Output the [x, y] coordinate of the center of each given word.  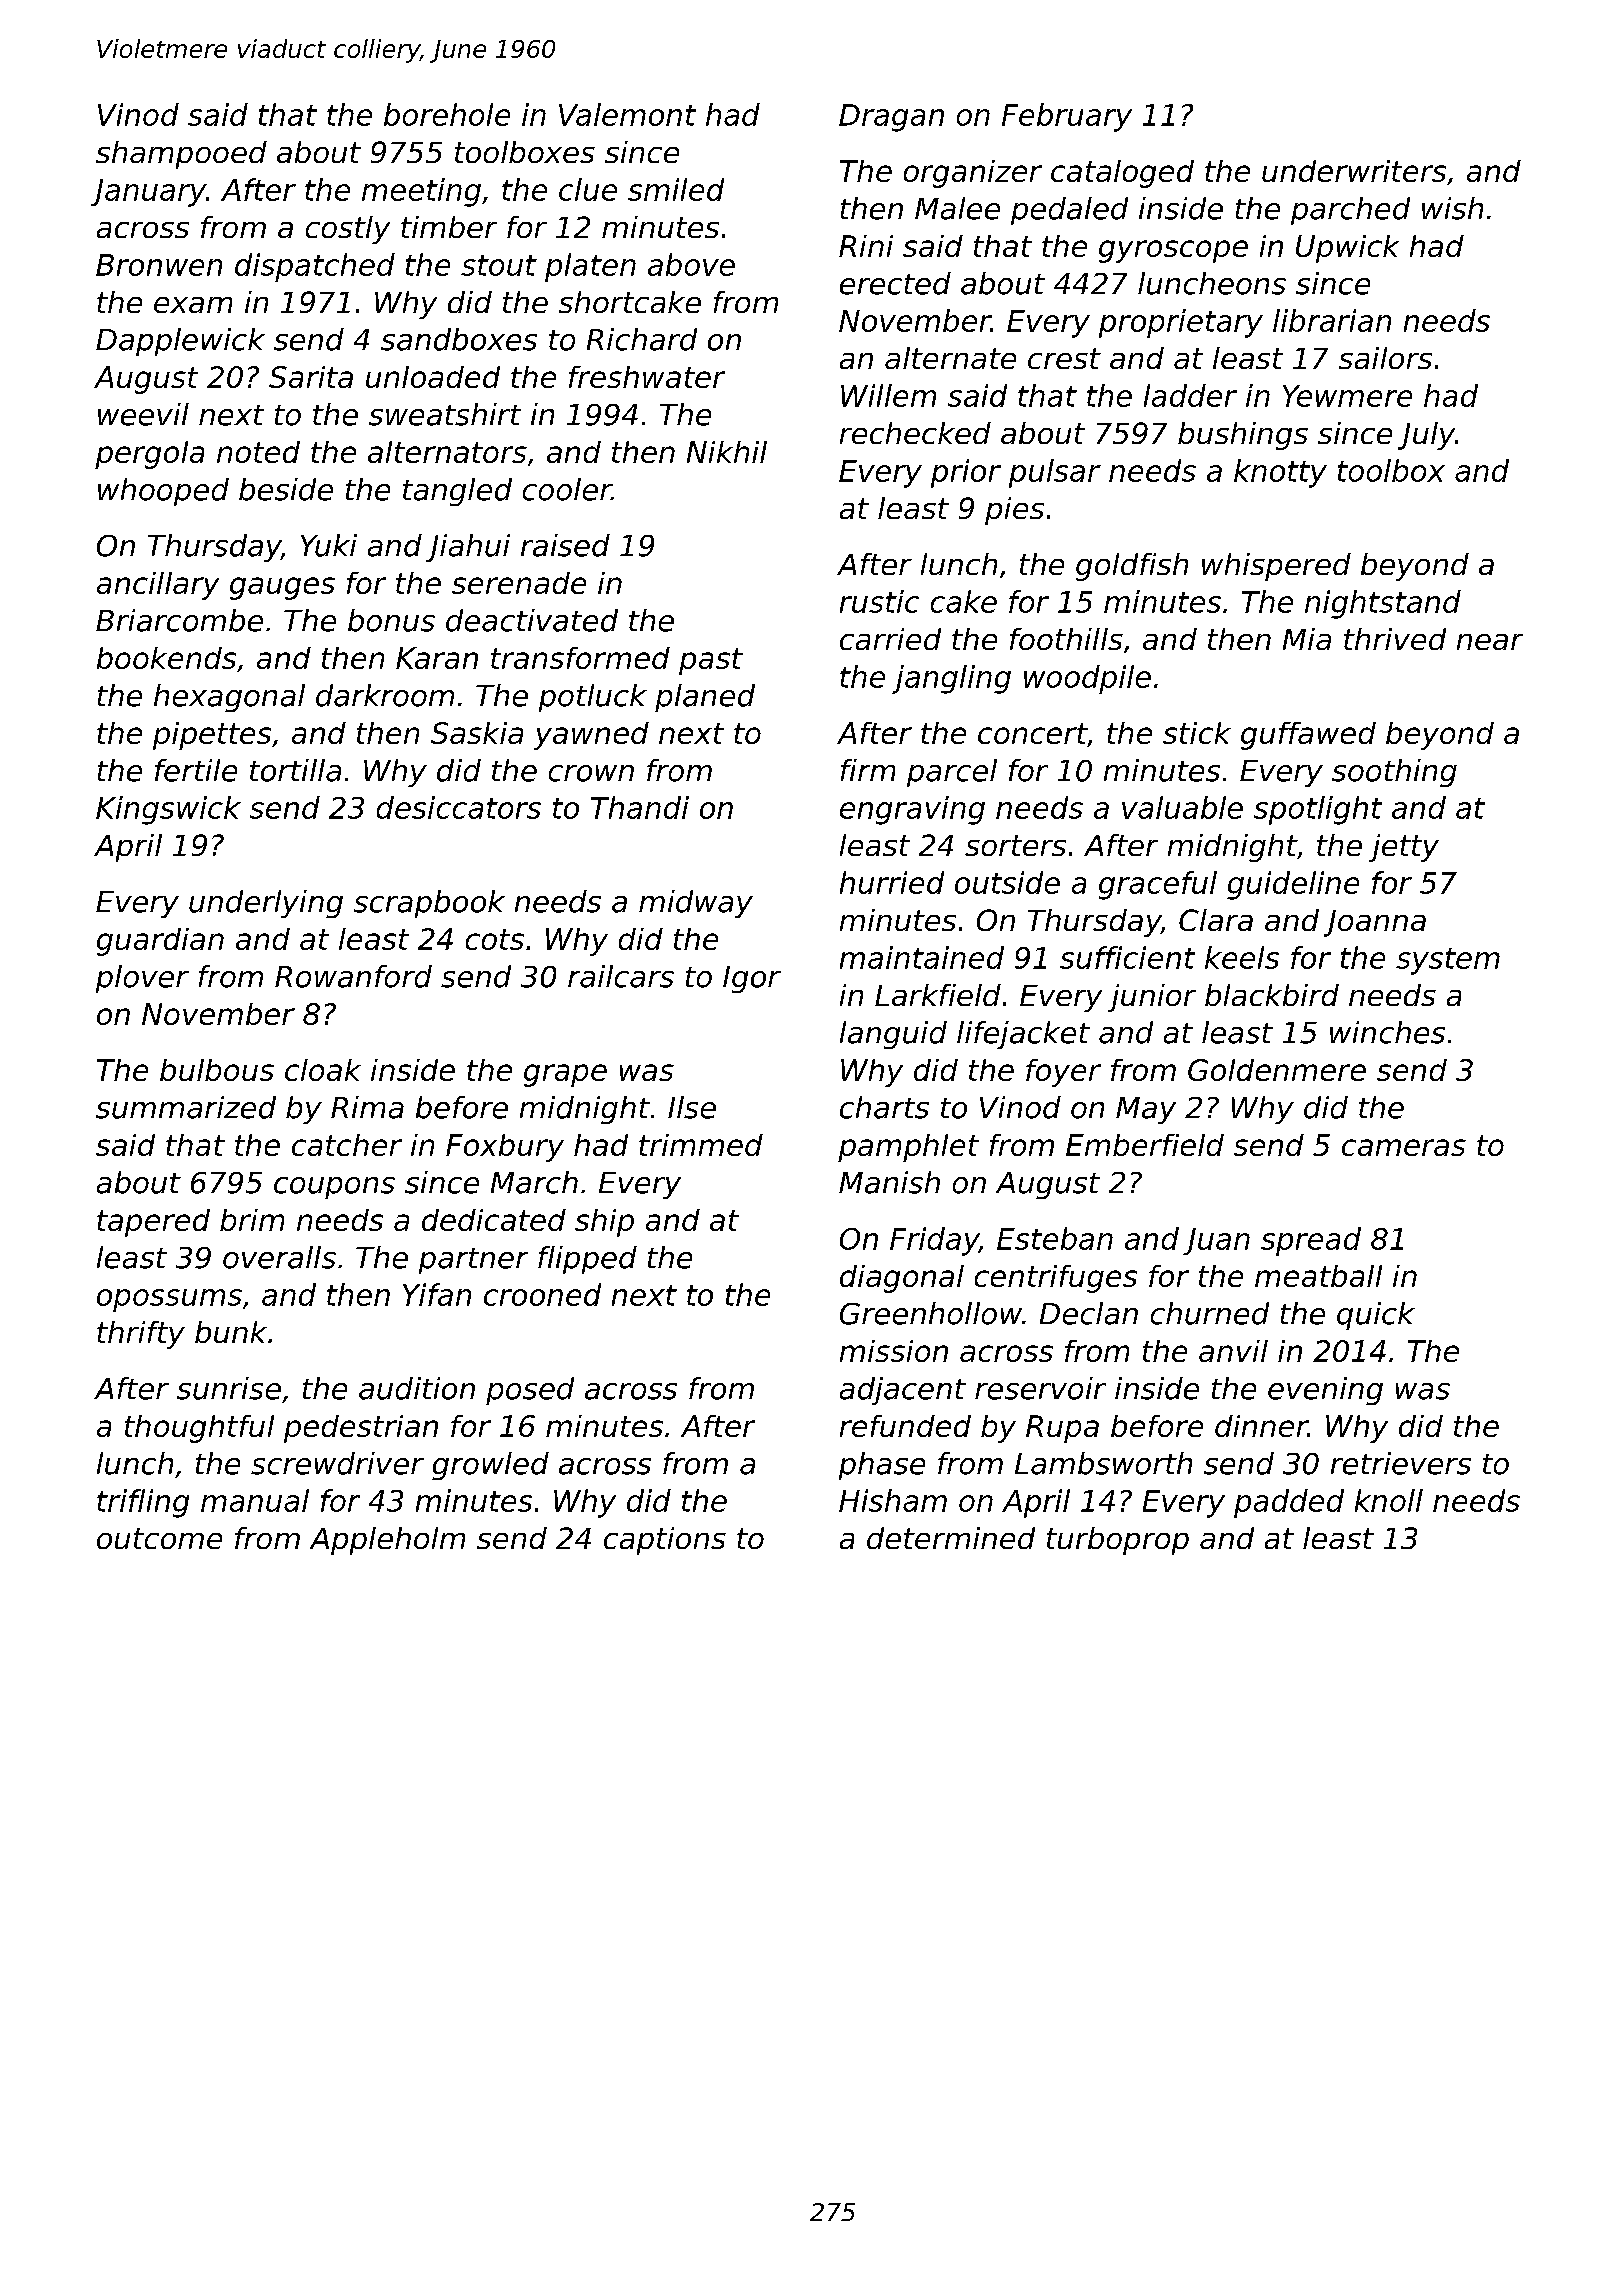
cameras [1404, 1147]
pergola [149, 455]
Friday [934, 1241]
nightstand [1383, 604]
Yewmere [1347, 396]
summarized [186, 1107]
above [691, 264]
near [1490, 642]
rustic [879, 601]
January [148, 193]
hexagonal [229, 698]
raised [565, 545]
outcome [159, 1538]
